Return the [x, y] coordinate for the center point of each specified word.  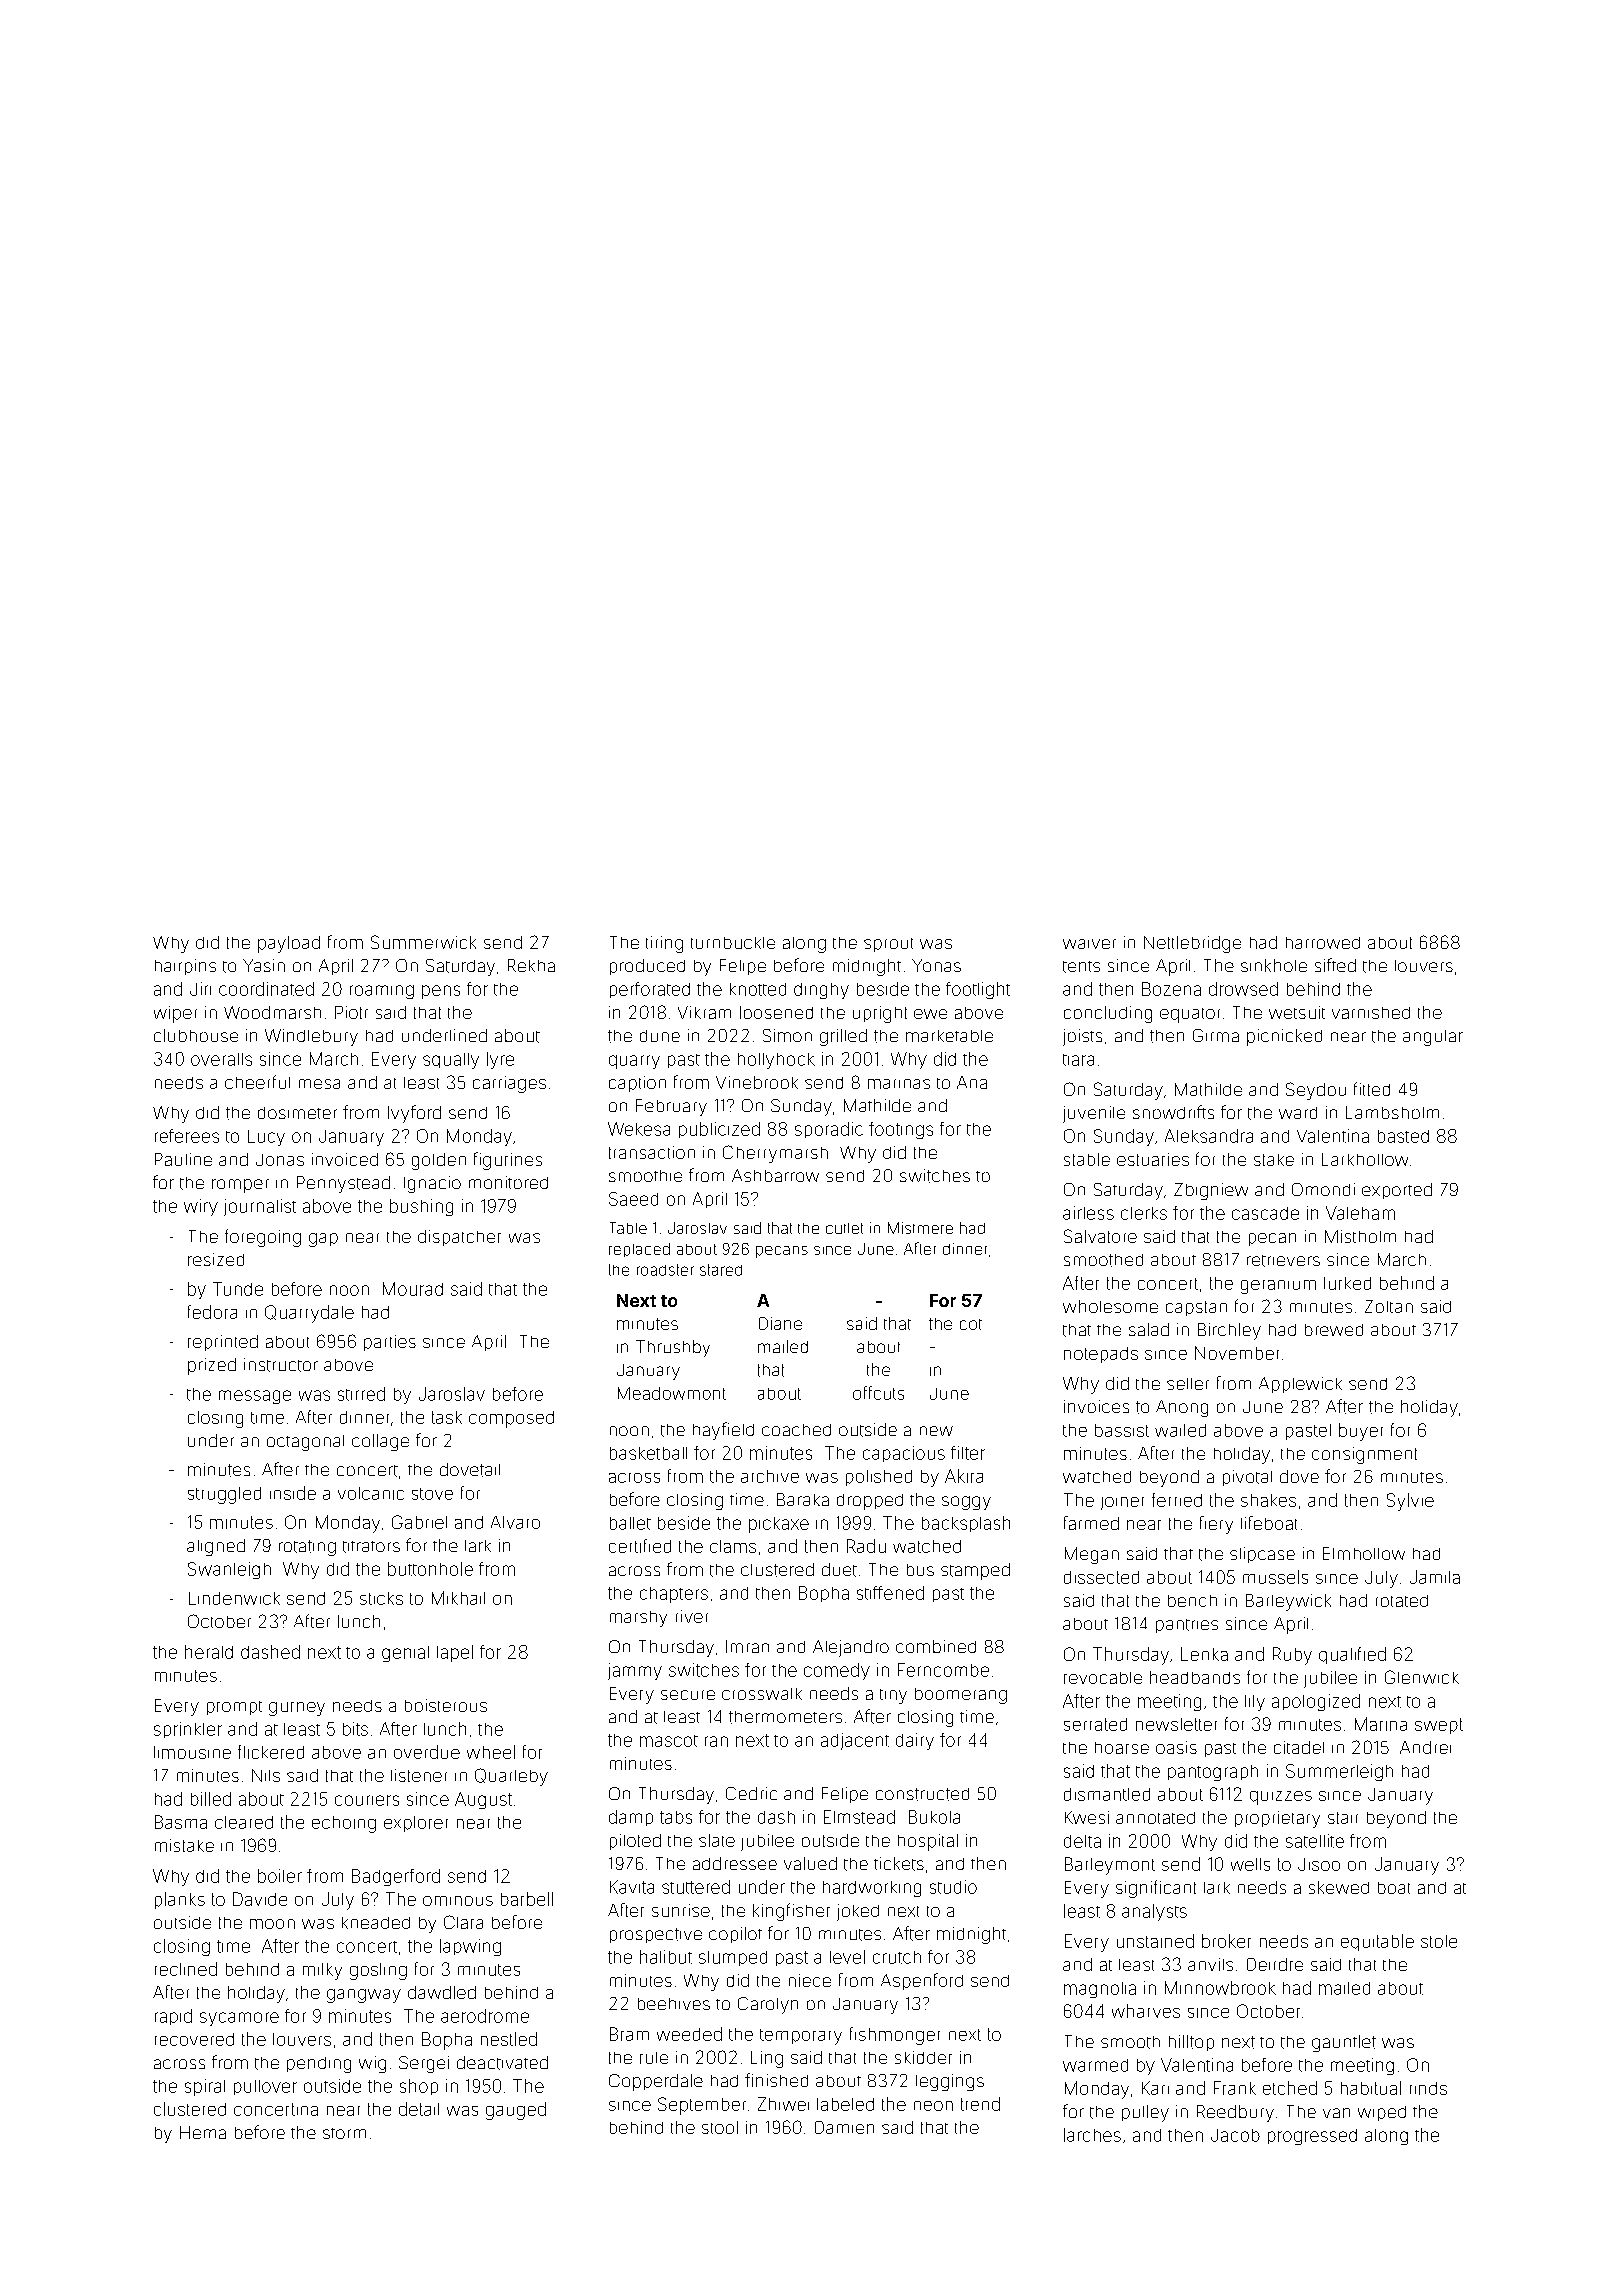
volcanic [371, 1493]
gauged [516, 2111]
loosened [776, 1012]
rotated [1402, 1601]
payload [289, 944]
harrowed [1323, 943]
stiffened [890, 1593]
